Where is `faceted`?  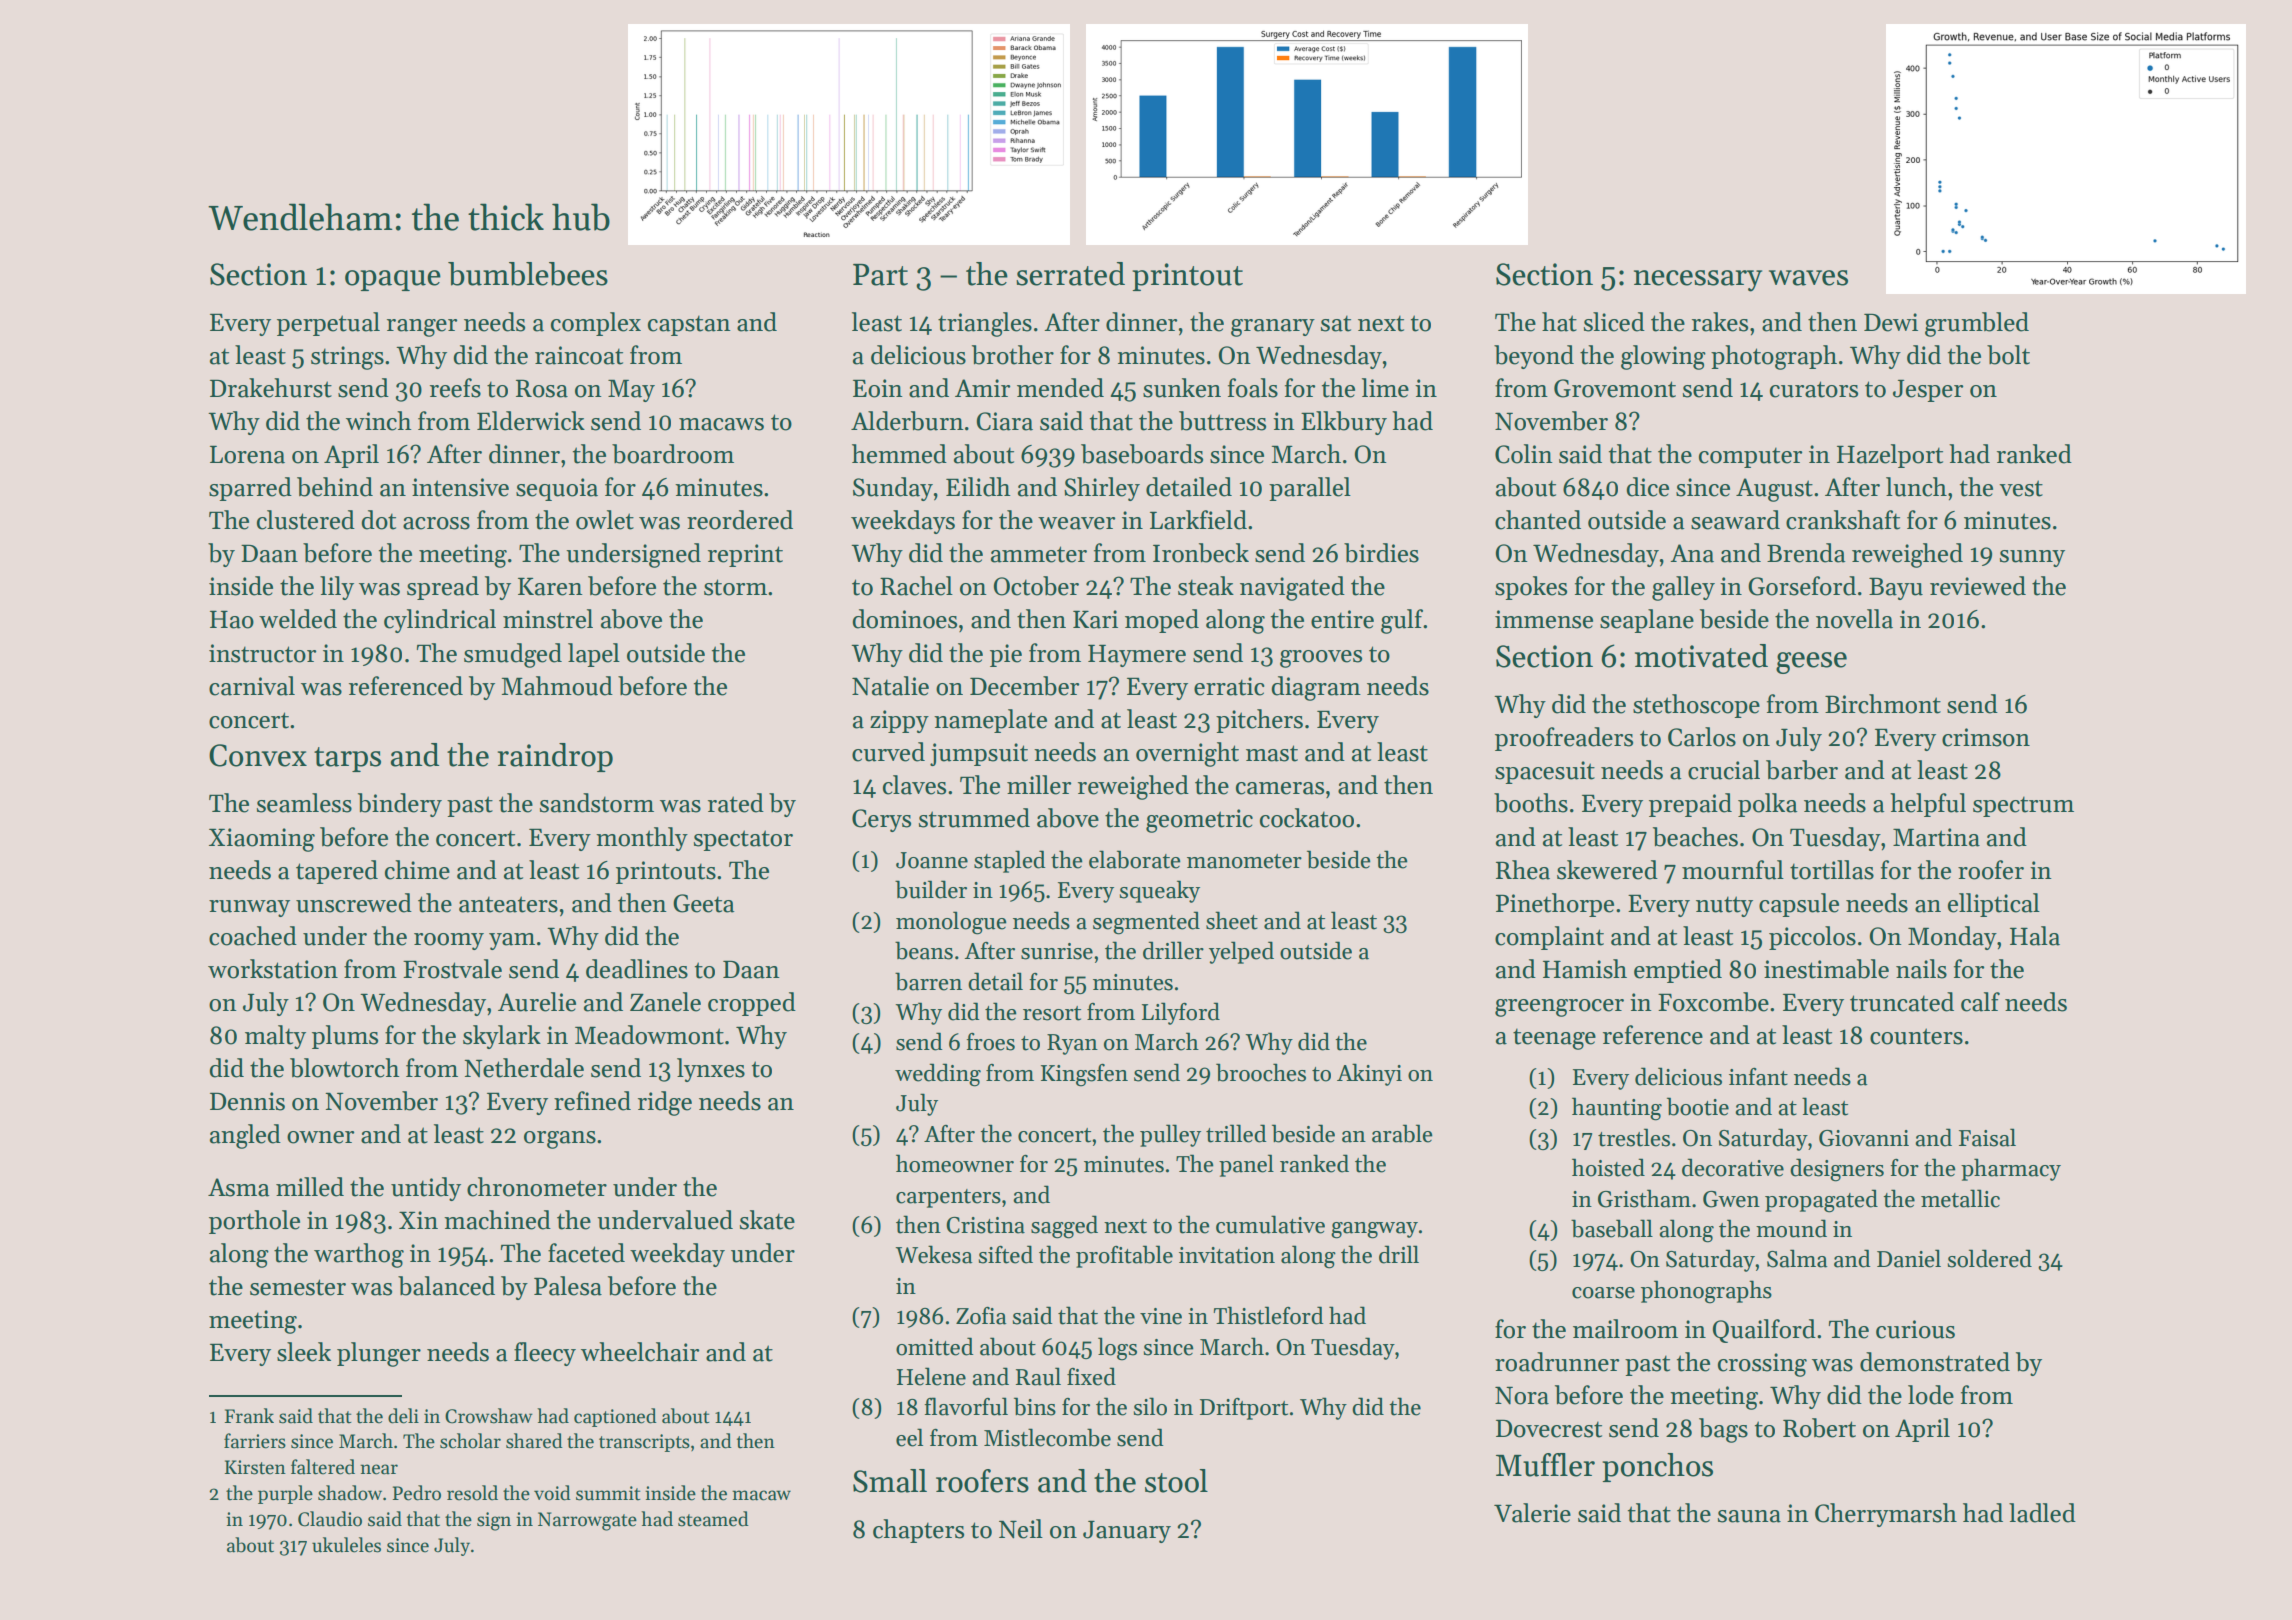 faceted is located at coordinates (586, 1253).
